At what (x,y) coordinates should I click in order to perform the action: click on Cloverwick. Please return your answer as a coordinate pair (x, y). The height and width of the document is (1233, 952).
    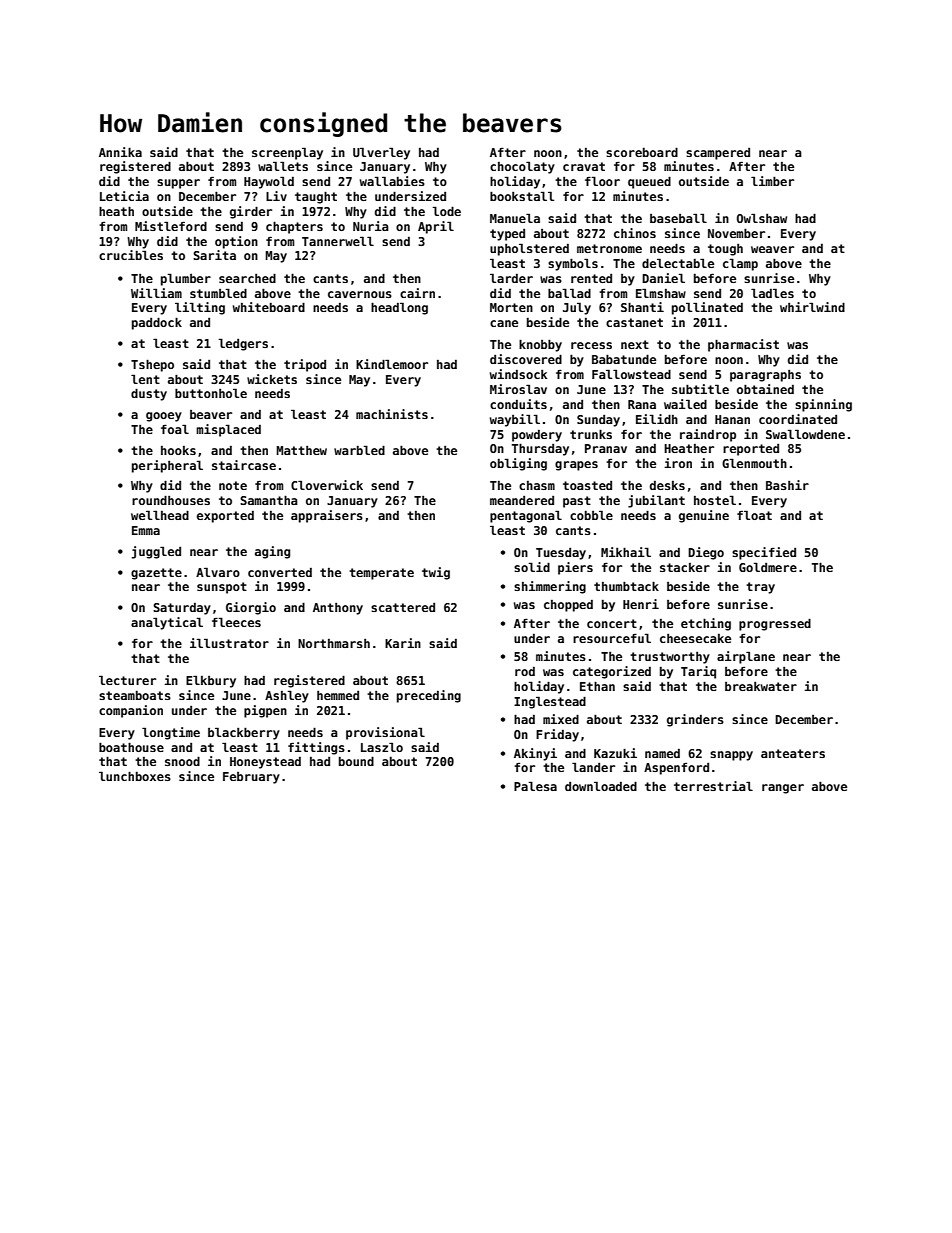
    Looking at the image, I should click on (327, 485).
